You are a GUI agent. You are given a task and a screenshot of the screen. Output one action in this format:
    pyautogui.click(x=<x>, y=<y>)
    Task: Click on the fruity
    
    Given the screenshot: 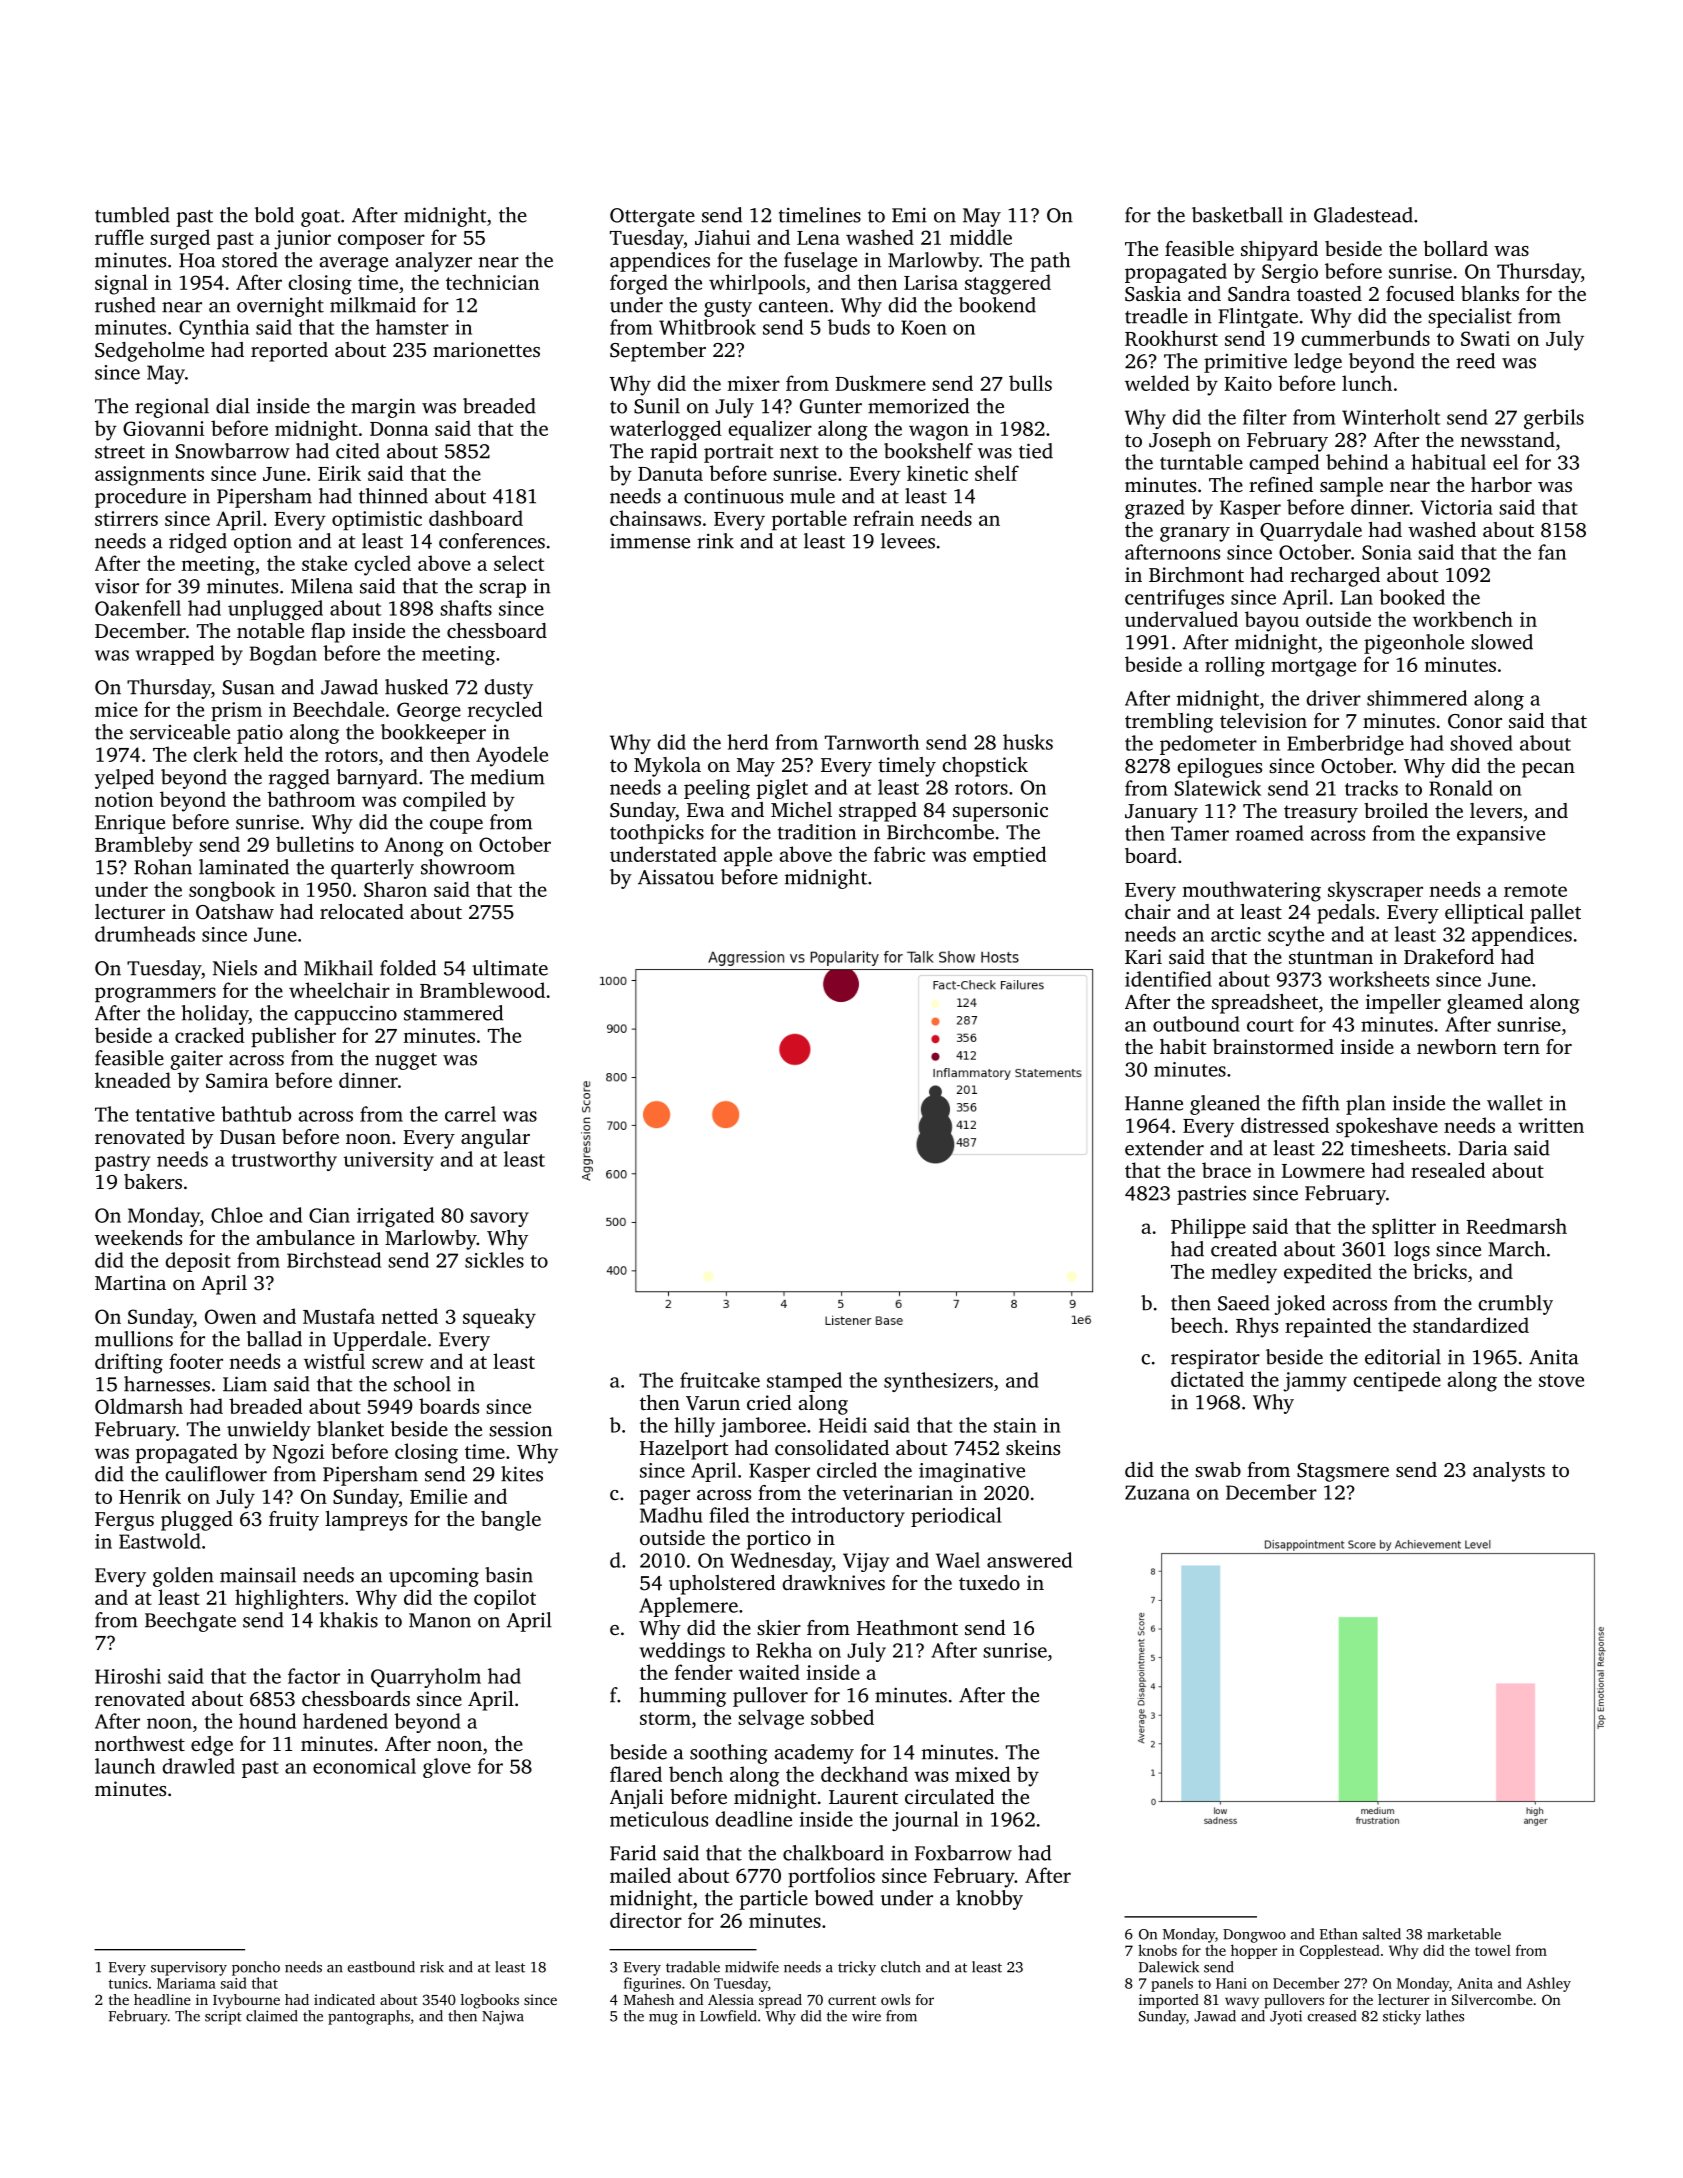 What is the action you would take?
    pyautogui.click(x=294, y=1521)
